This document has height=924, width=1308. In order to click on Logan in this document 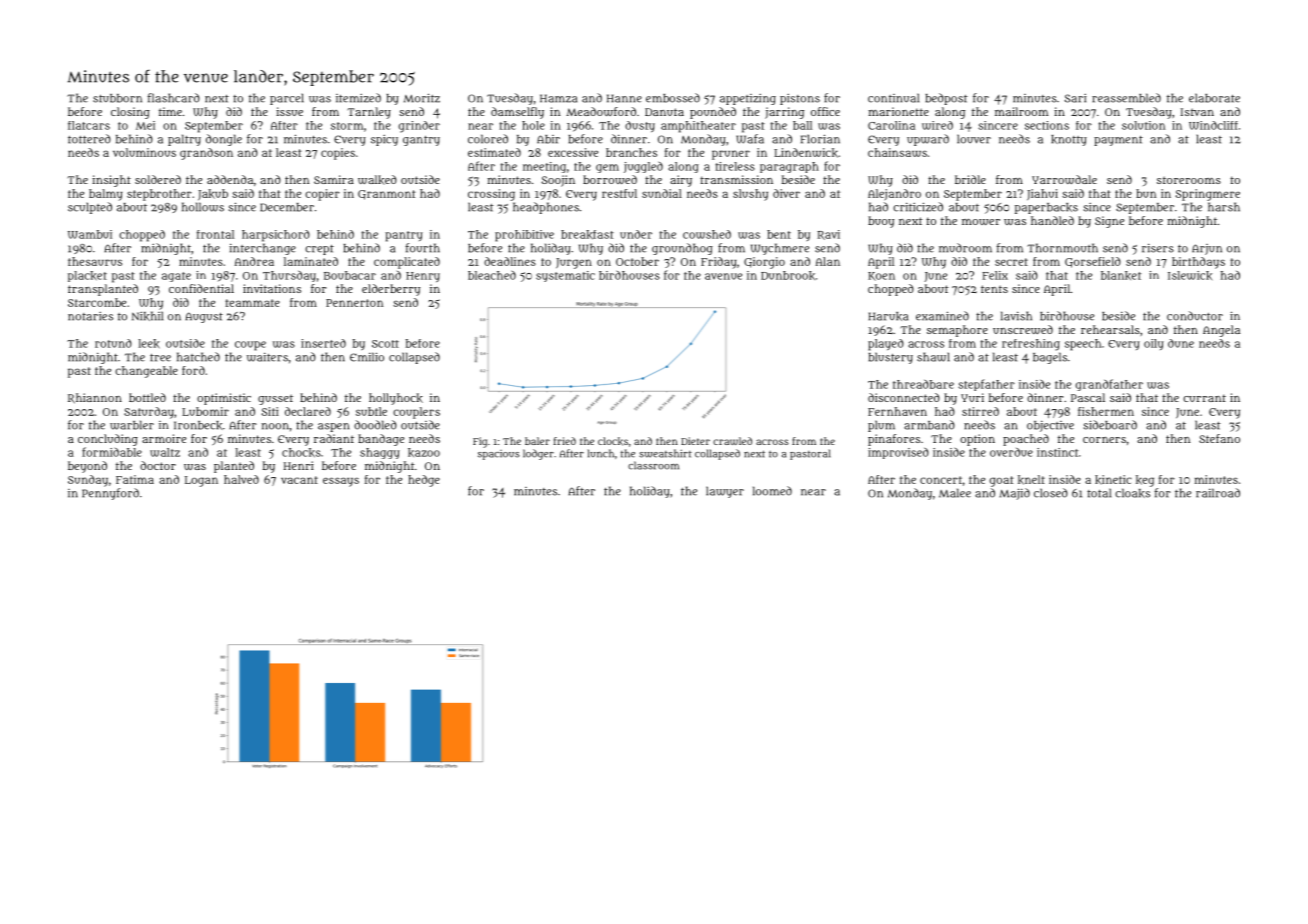, I will do `click(201, 481)`.
